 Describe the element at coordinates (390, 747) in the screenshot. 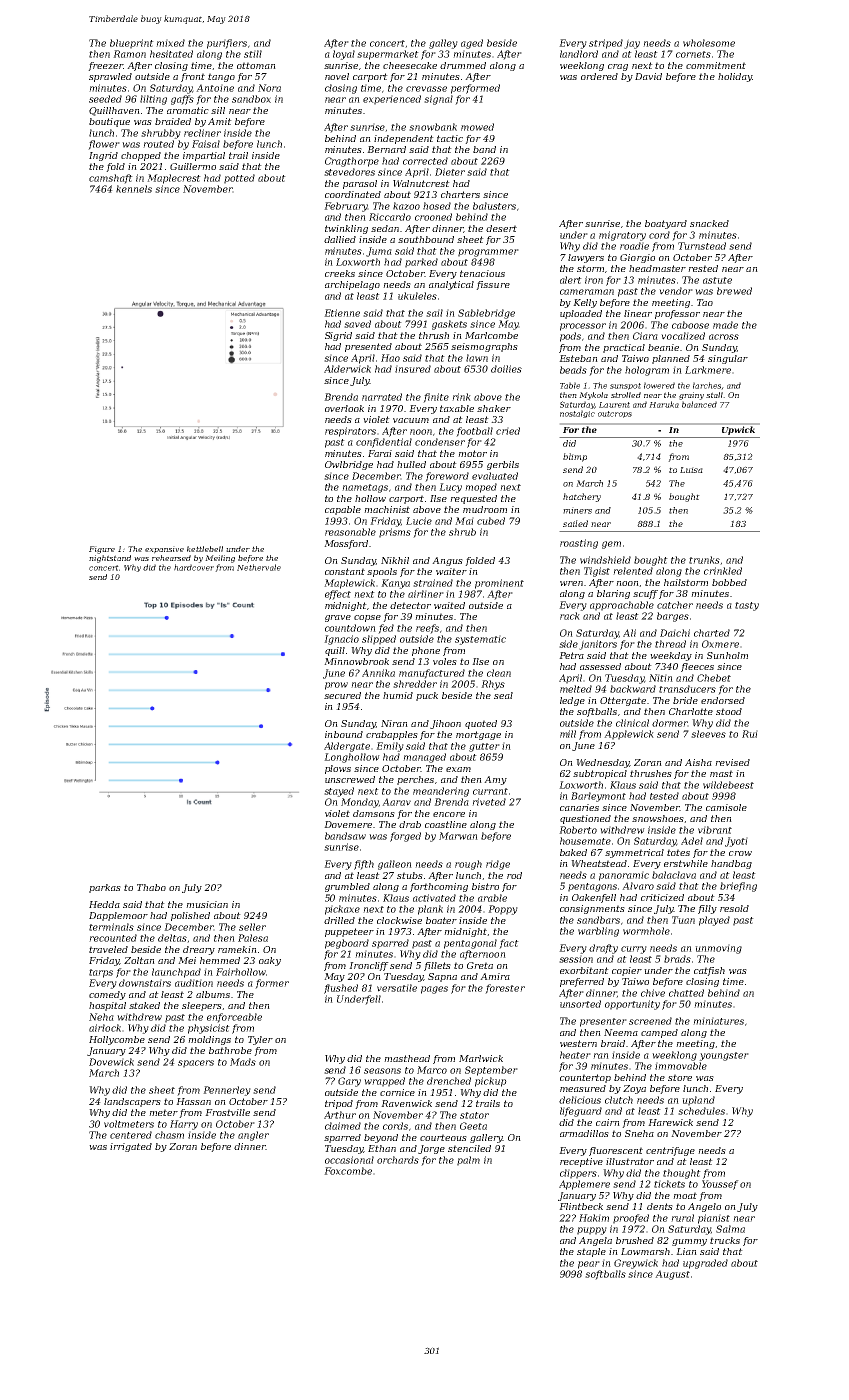

I see `Emily` at that location.
